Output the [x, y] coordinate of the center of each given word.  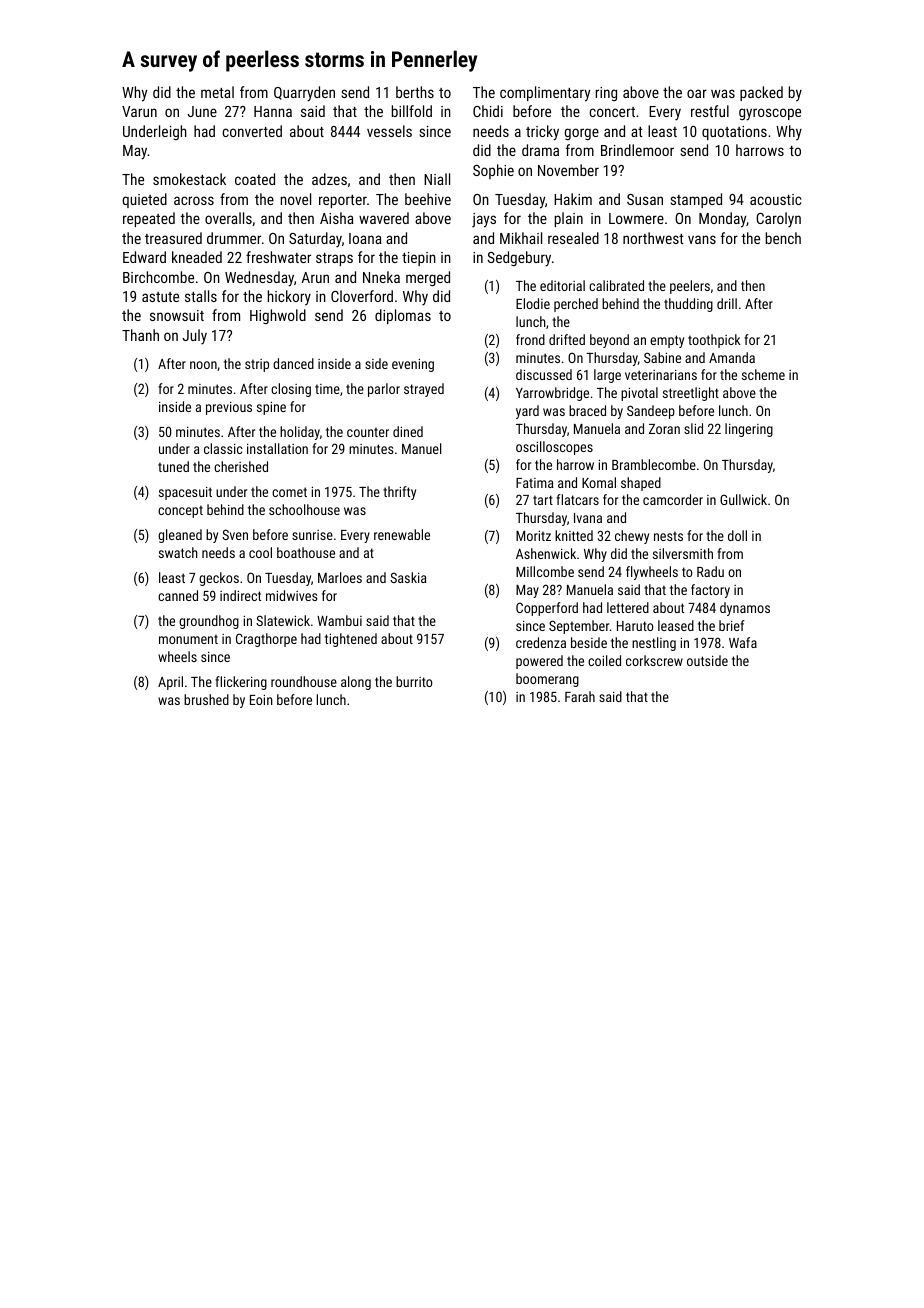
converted [252, 131]
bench [783, 238]
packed [761, 93]
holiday [300, 433]
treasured [173, 238]
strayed [424, 390]
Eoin [261, 700]
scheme [763, 374]
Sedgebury [519, 259]
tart [543, 500]
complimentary [545, 94]
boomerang [547, 680]
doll [737, 535]
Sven [235, 534]
